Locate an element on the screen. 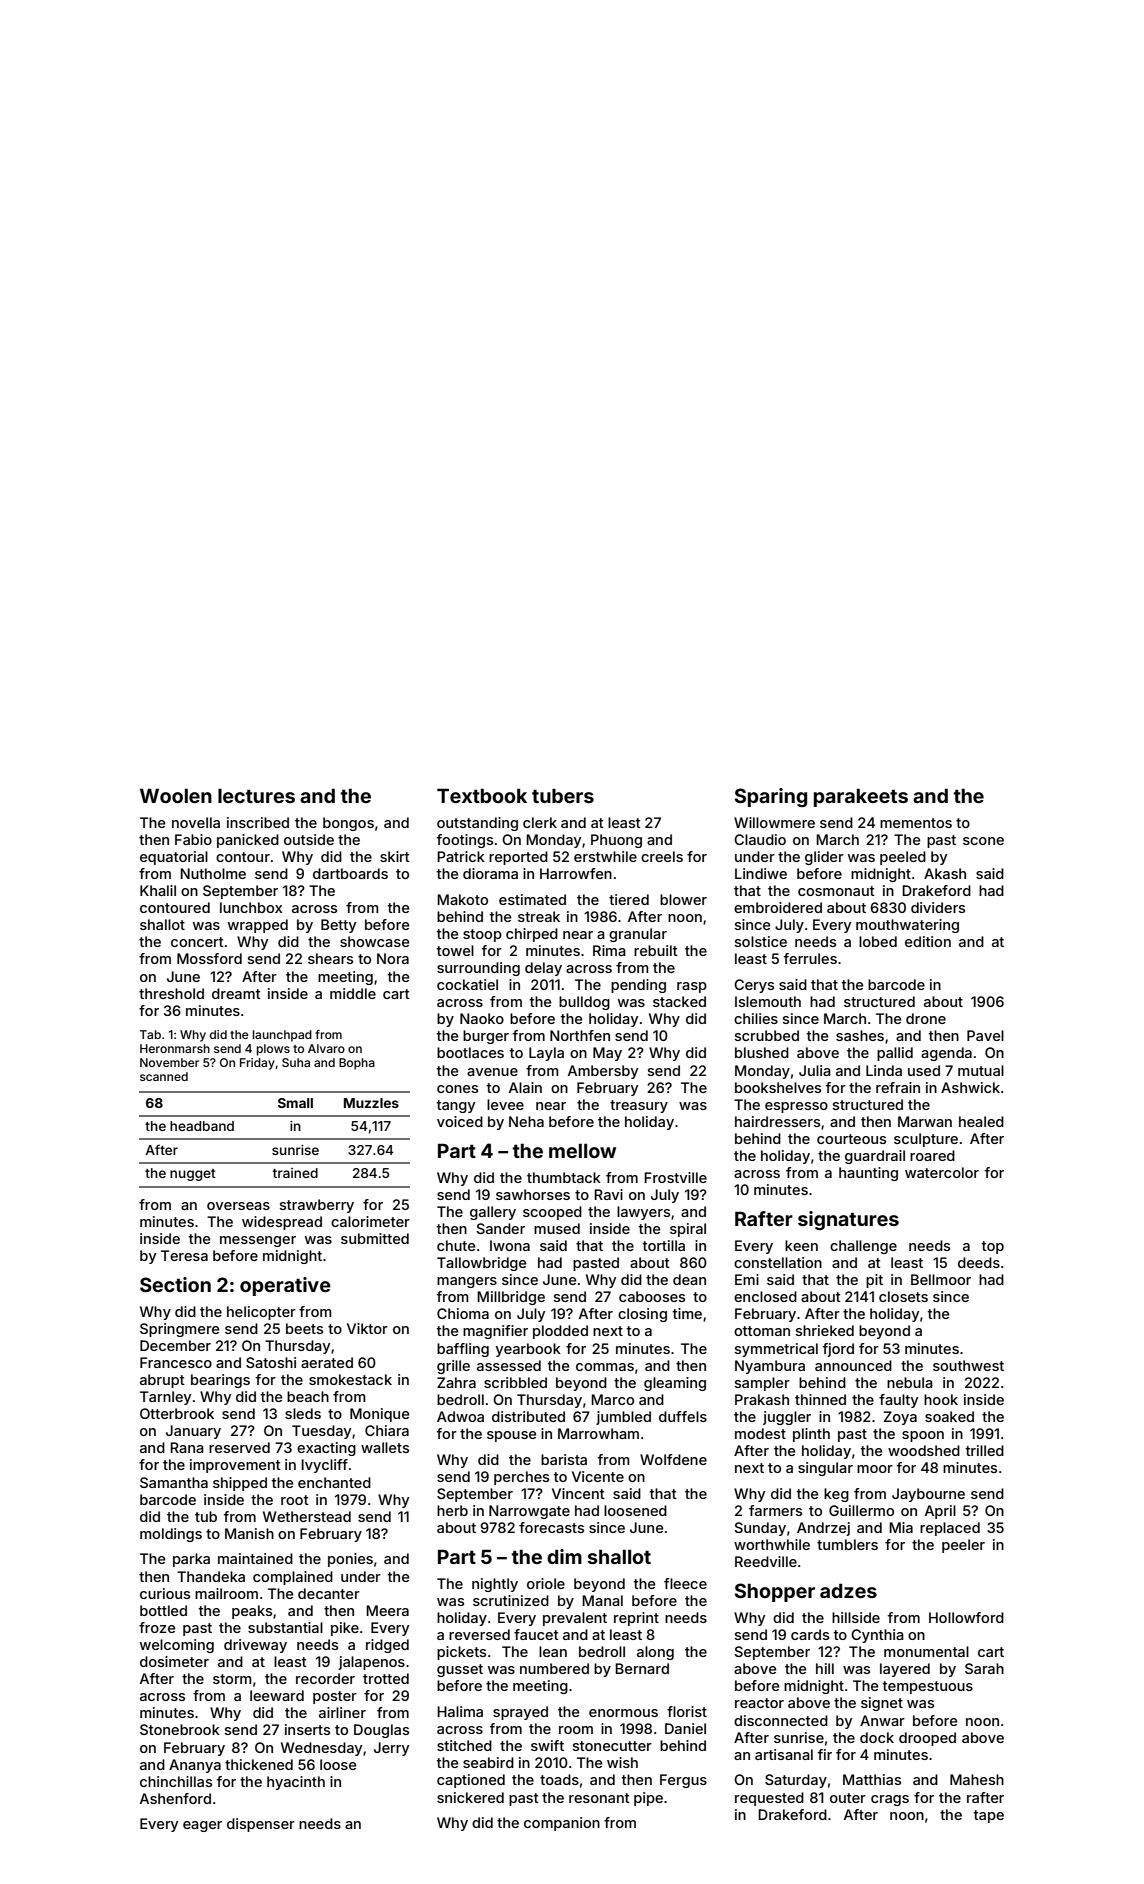  faulty is located at coordinates (898, 1401).
